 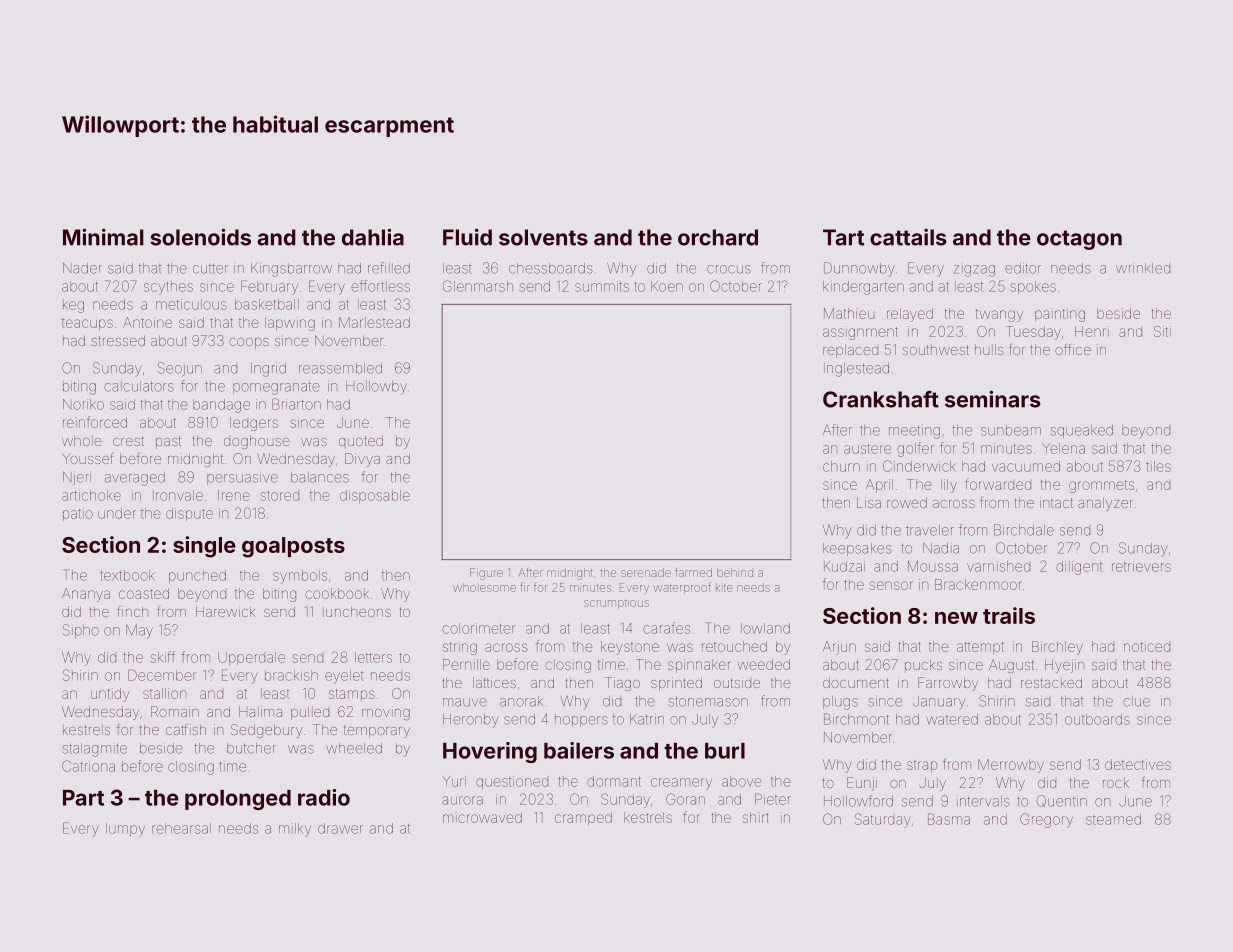 What do you see at coordinates (460, 648) in the document?
I see `string` at bounding box center [460, 648].
